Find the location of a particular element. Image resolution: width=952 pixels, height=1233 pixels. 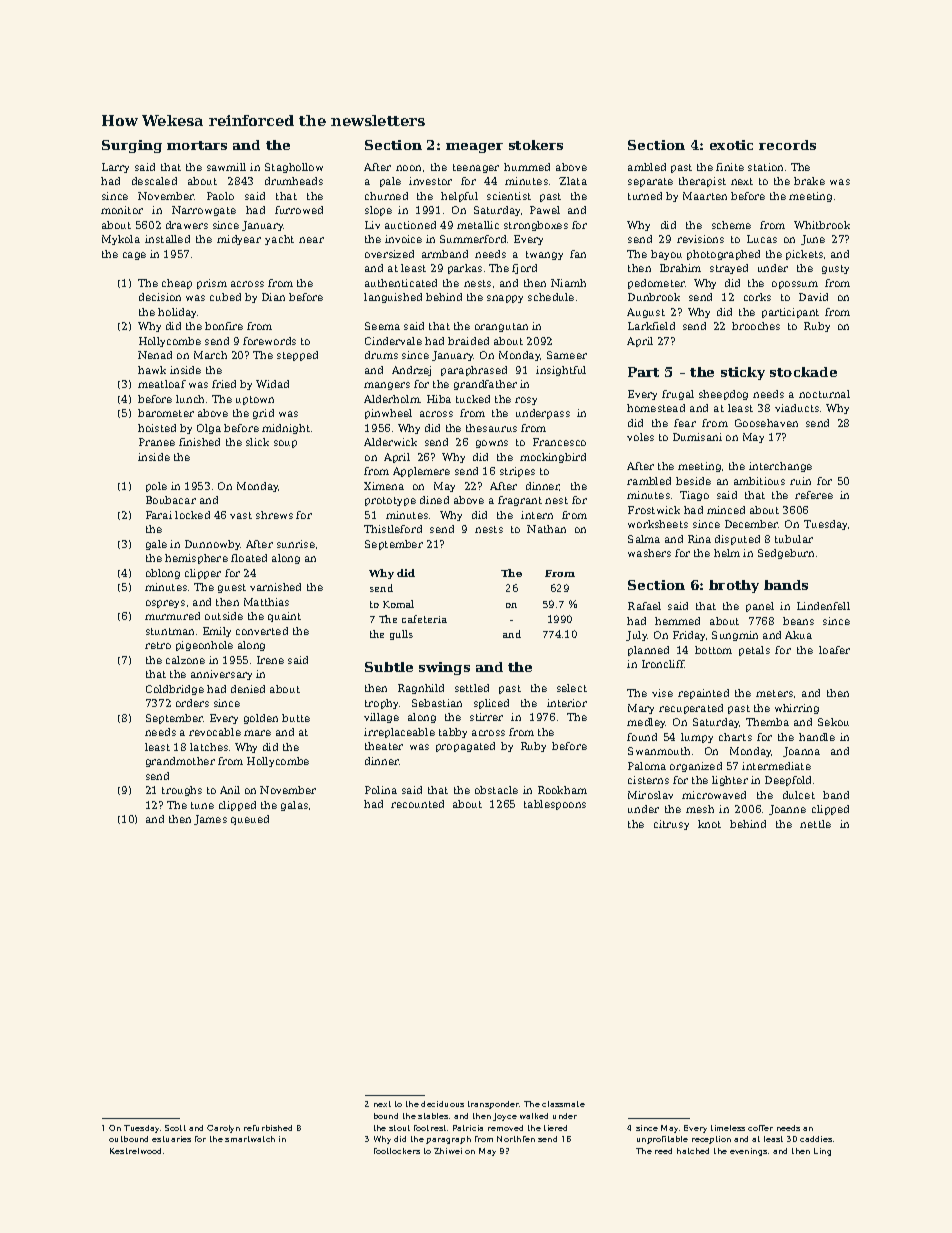

knot is located at coordinates (709, 824).
